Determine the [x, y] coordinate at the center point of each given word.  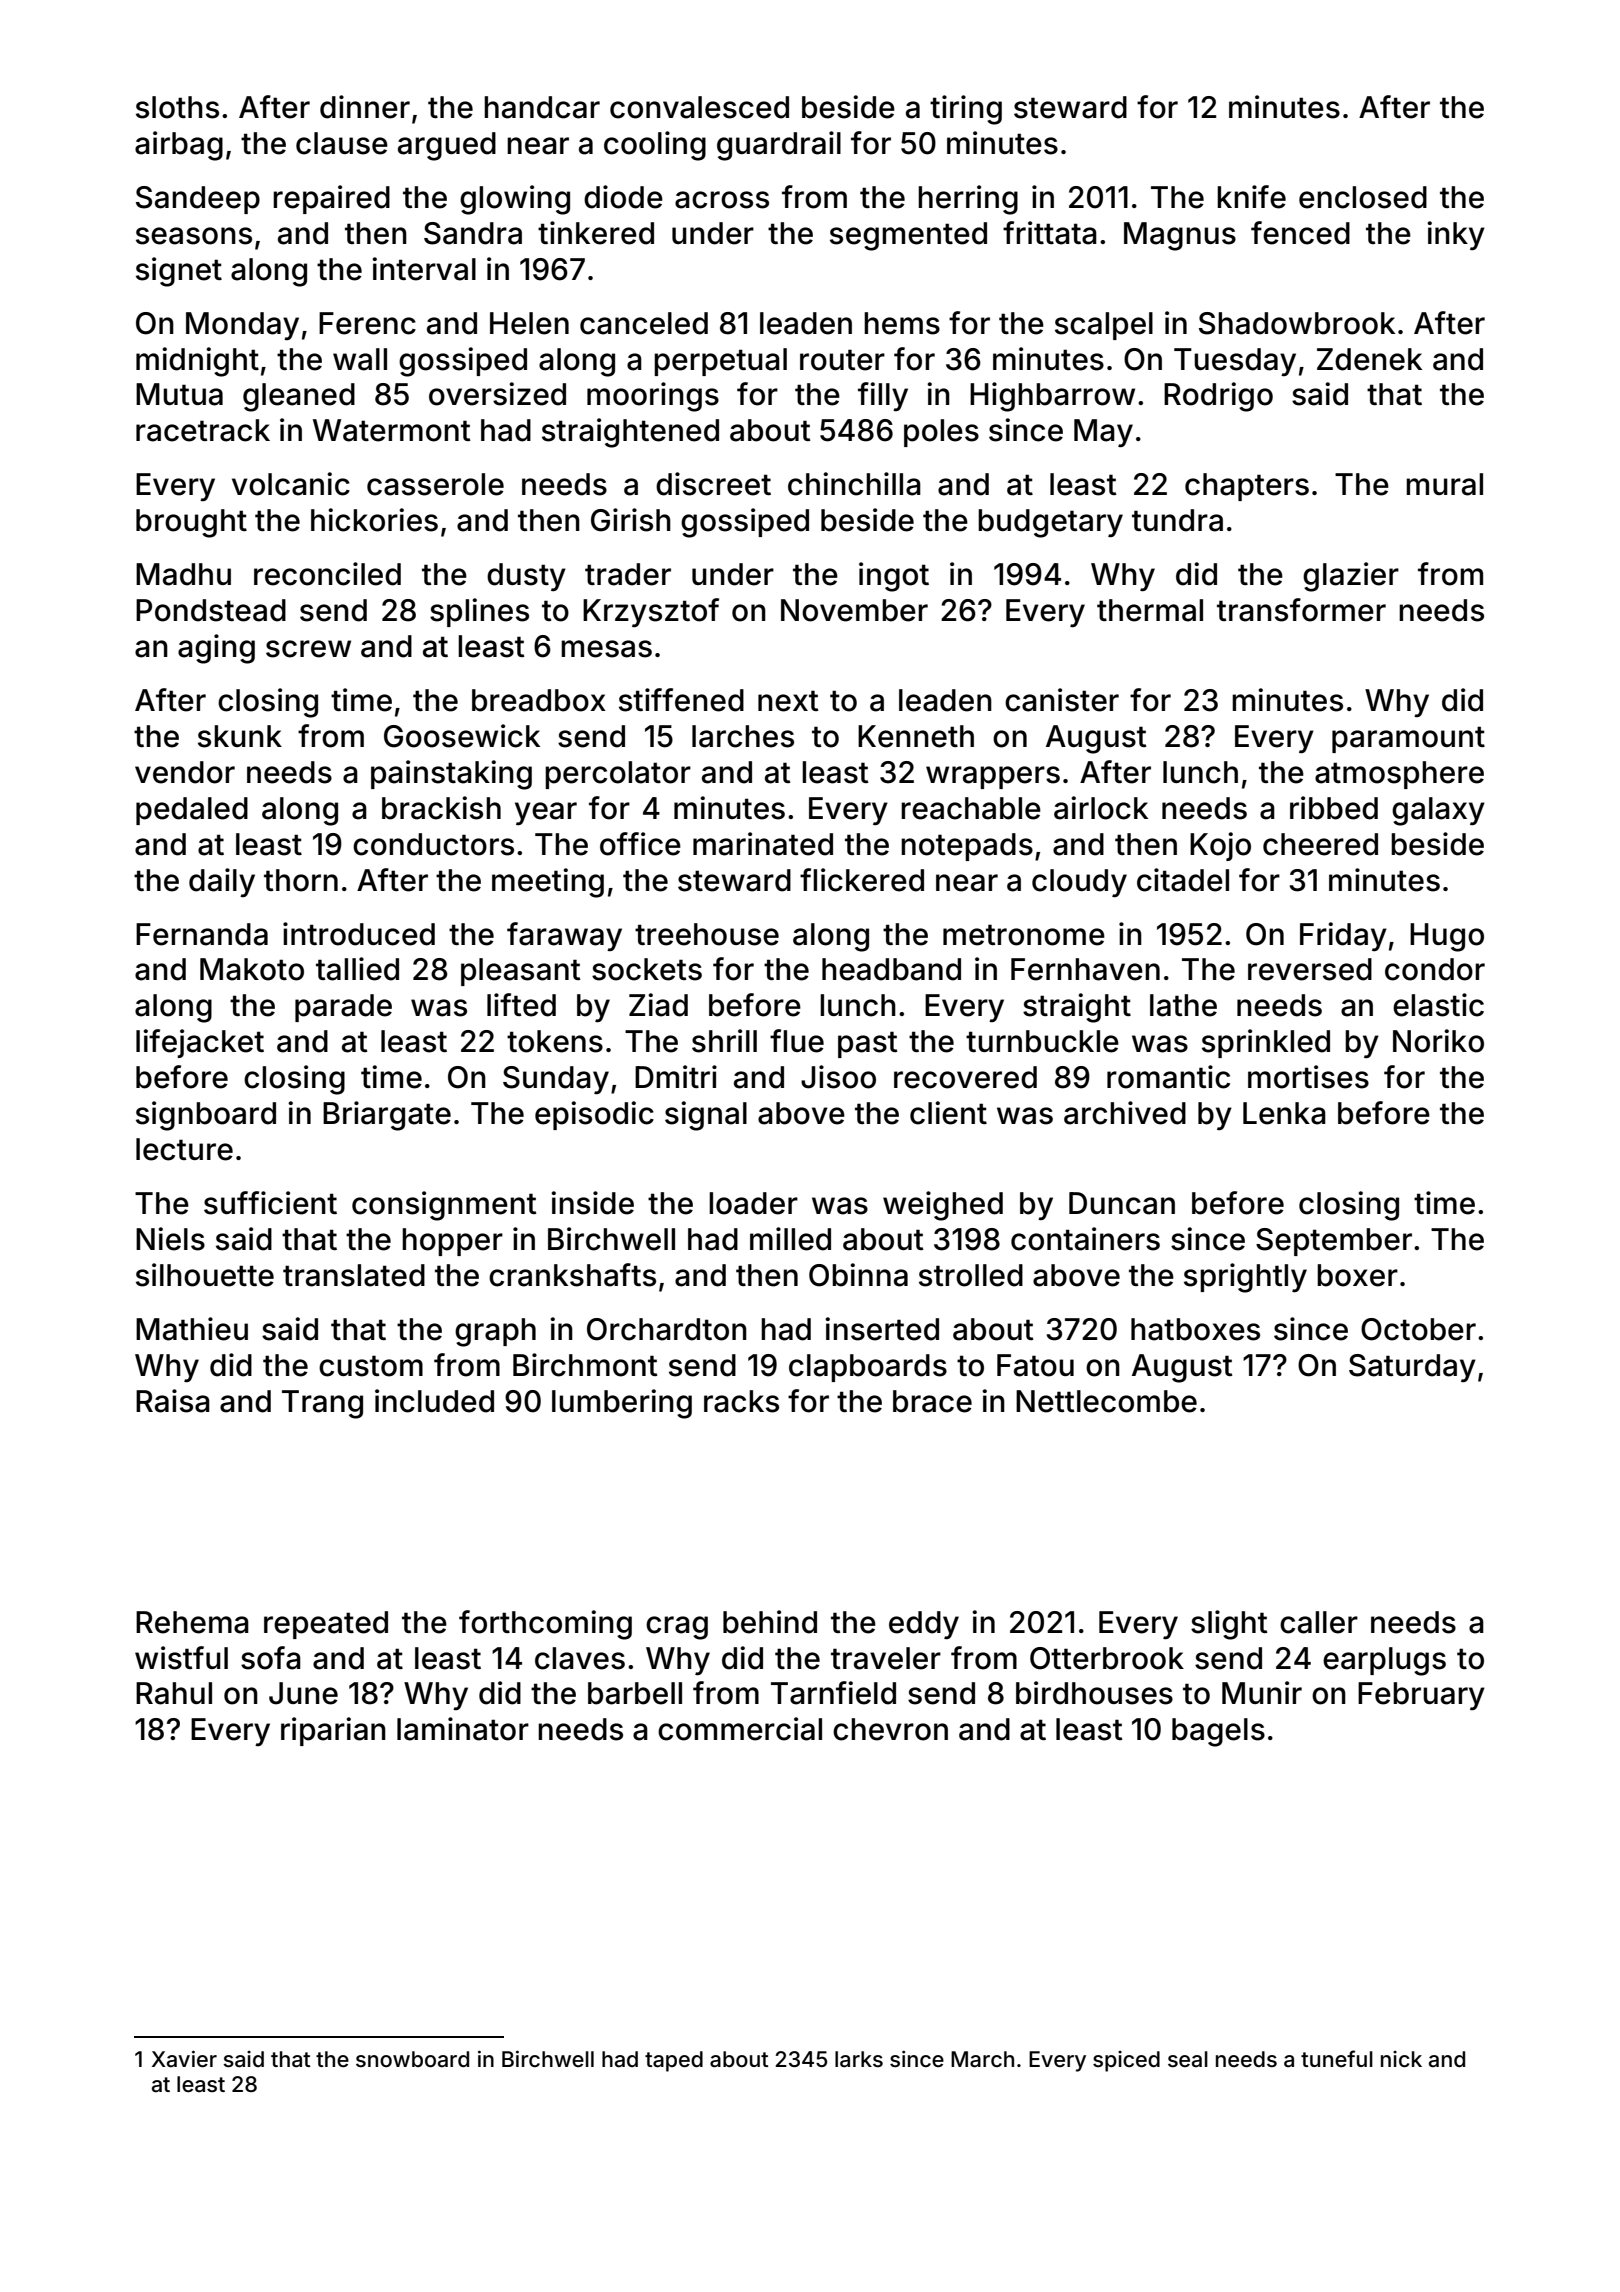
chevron [890, 1729]
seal [1188, 2059]
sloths [177, 107]
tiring [966, 110]
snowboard [412, 2059]
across [722, 200]
